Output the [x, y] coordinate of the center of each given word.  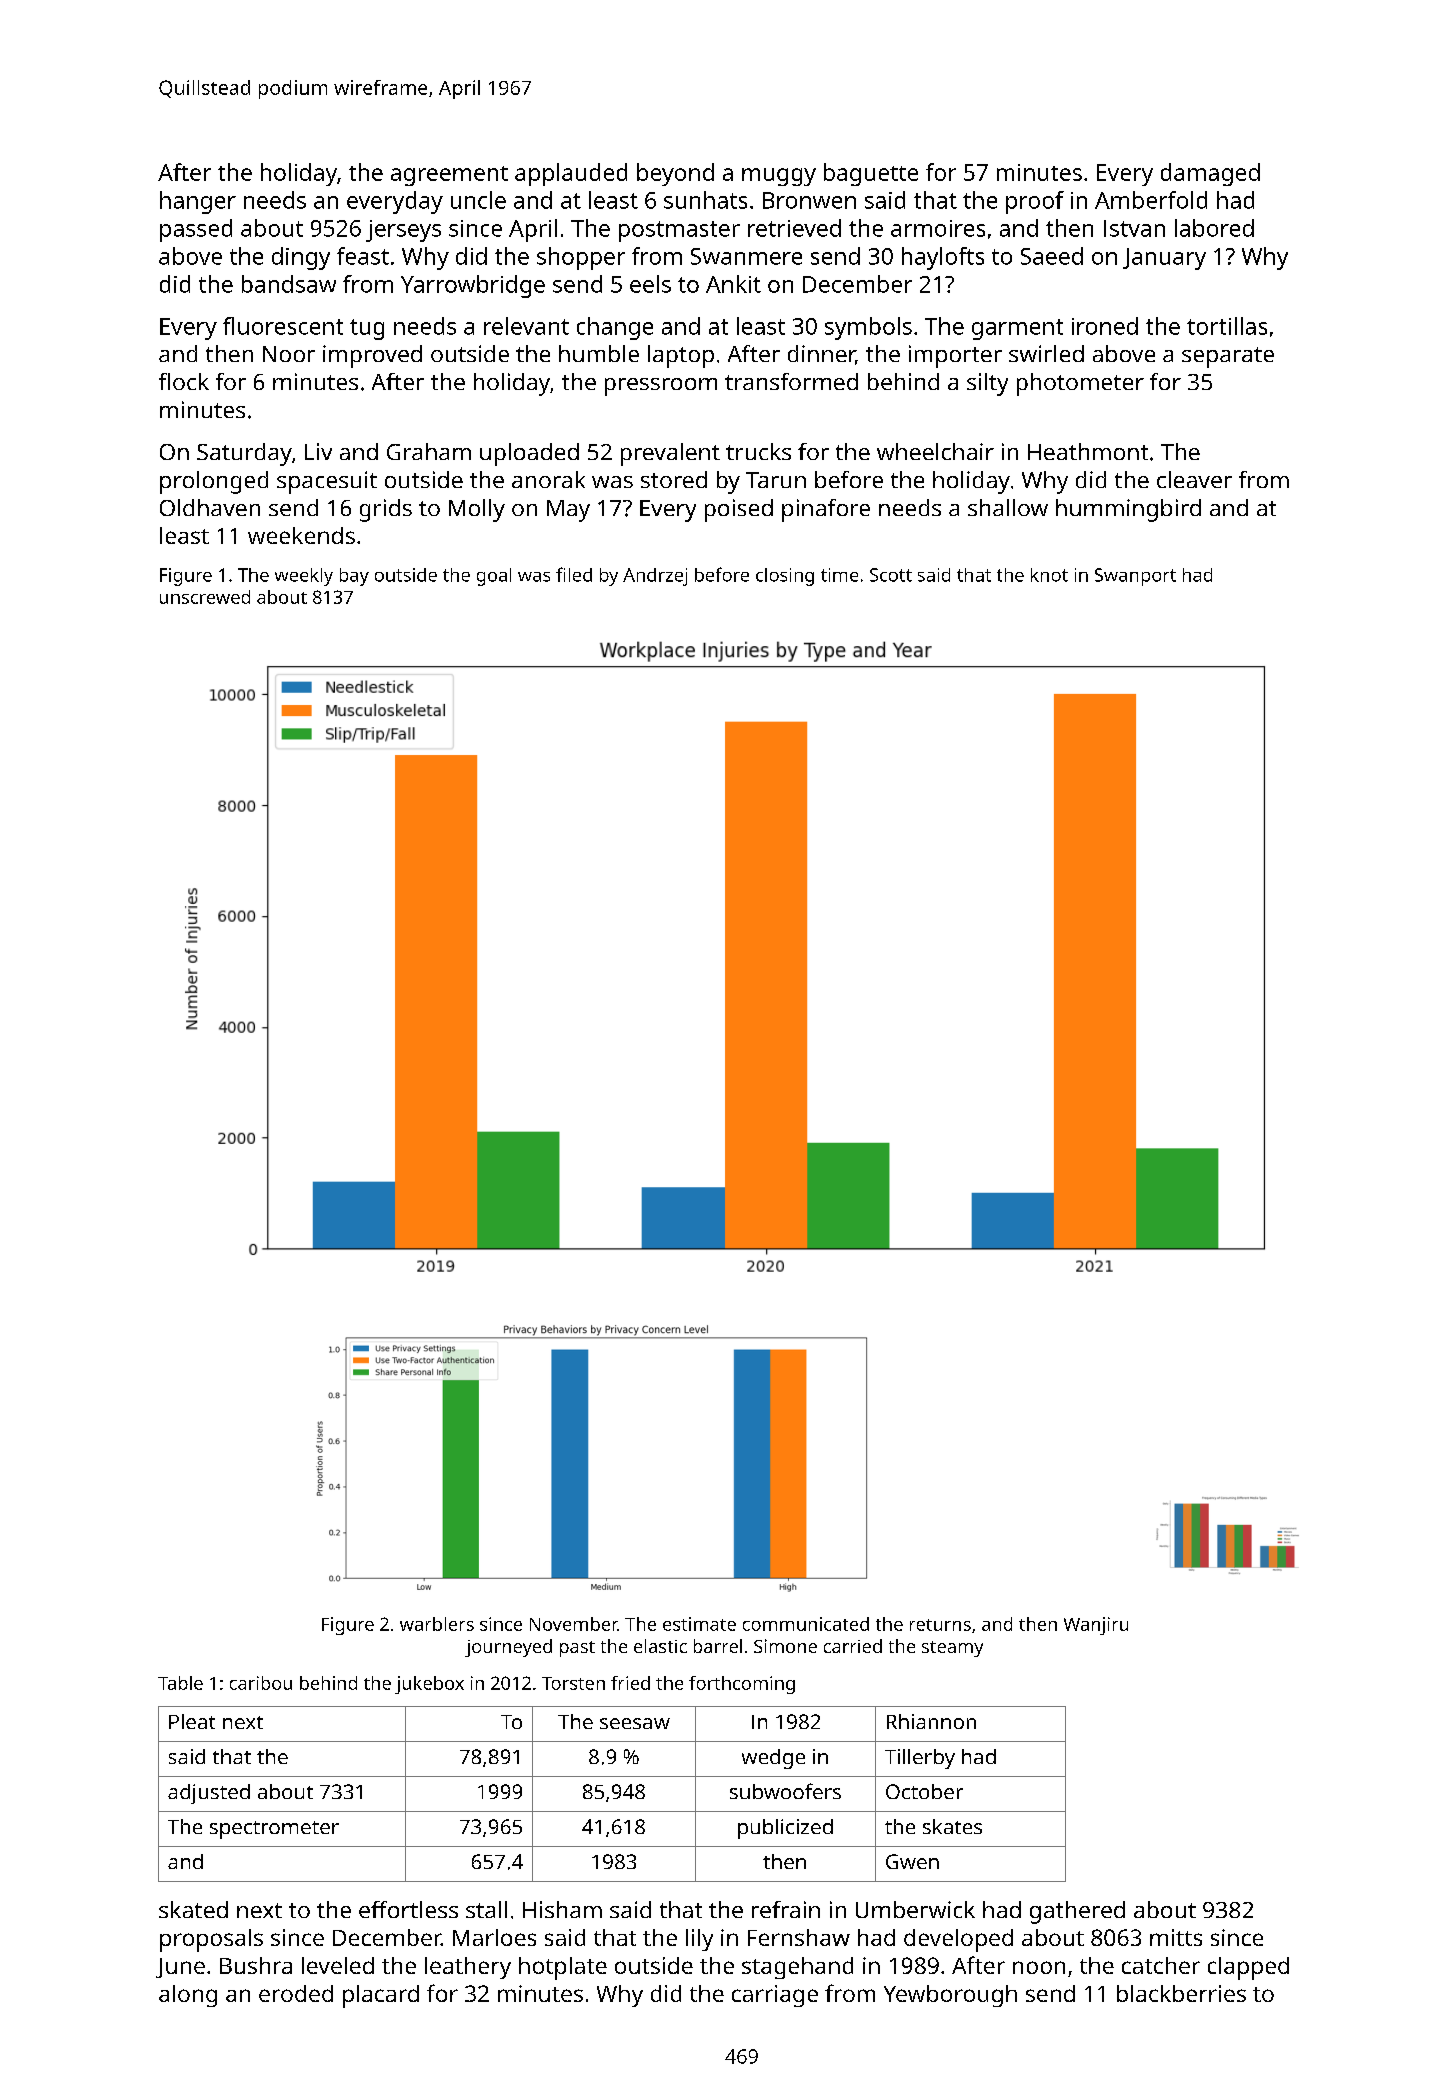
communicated [806, 1624]
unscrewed [205, 597]
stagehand [797, 1968]
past [577, 1649]
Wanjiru [1096, 1626]
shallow [1008, 507]
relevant [526, 326]
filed [574, 574]
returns [940, 1625]
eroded [296, 1993]
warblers [437, 1624]
